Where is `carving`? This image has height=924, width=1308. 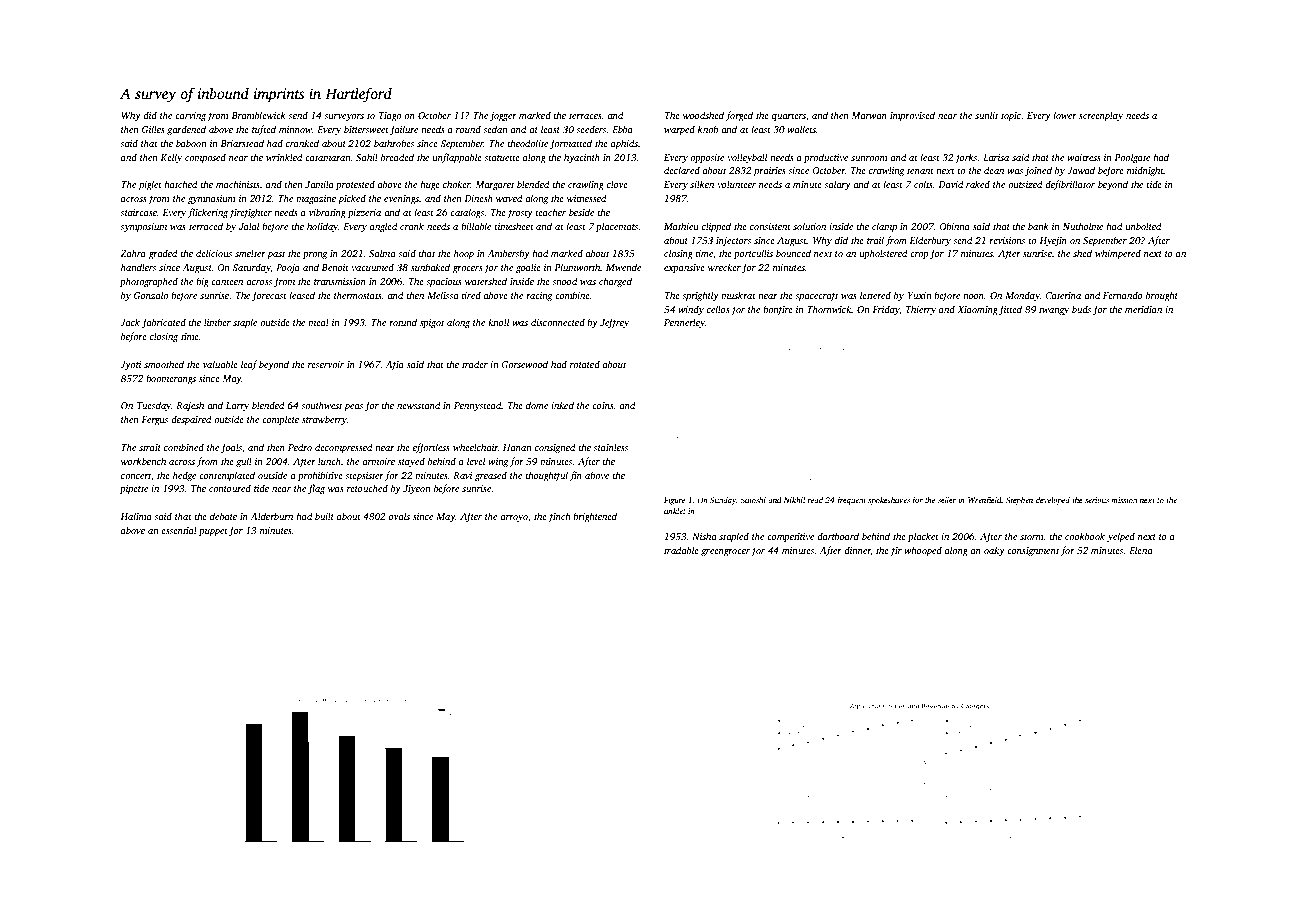 carving is located at coordinates (190, 116).
